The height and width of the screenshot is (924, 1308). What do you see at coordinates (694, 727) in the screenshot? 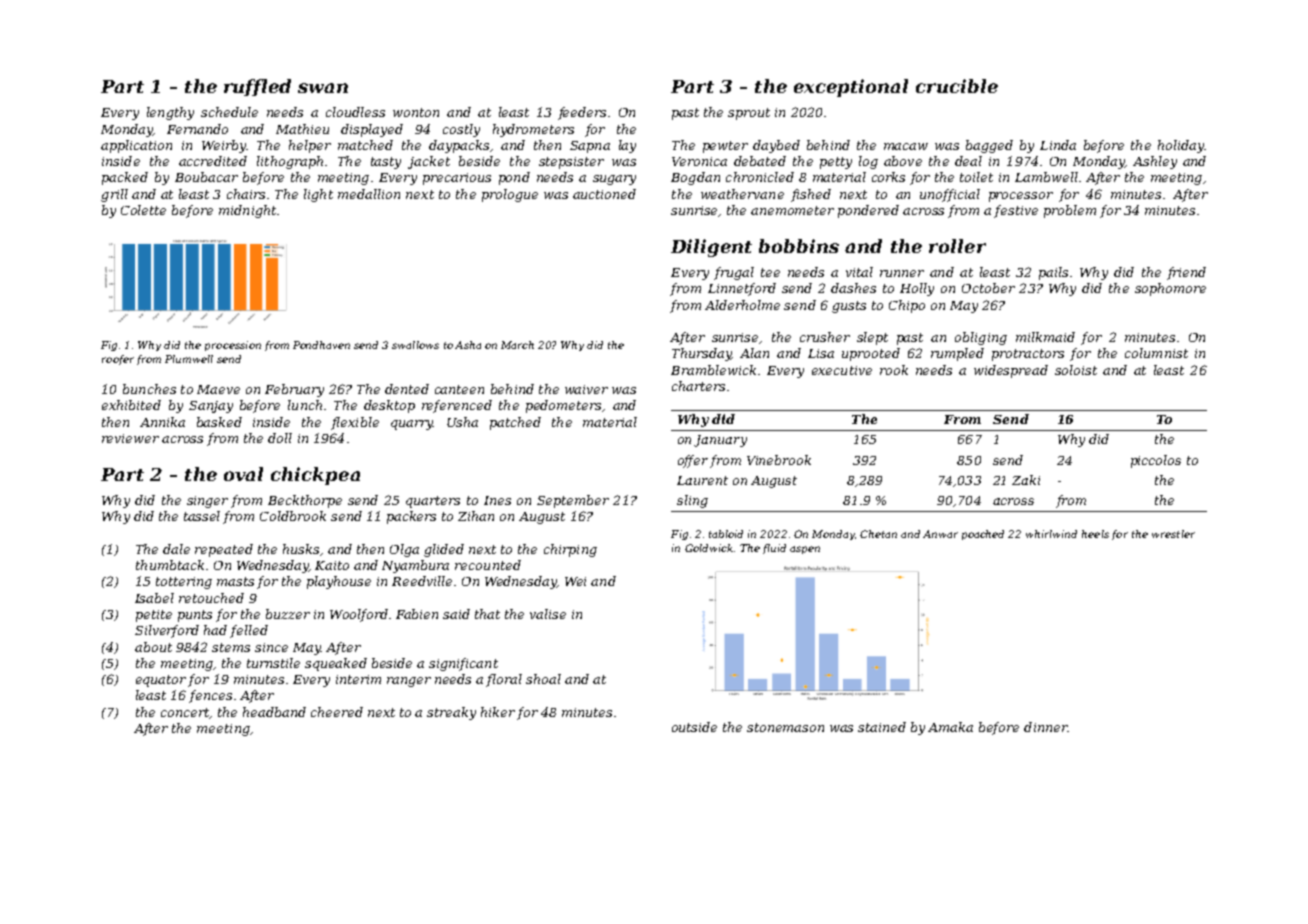
I see `outside` at bounding box center [694, 727].
